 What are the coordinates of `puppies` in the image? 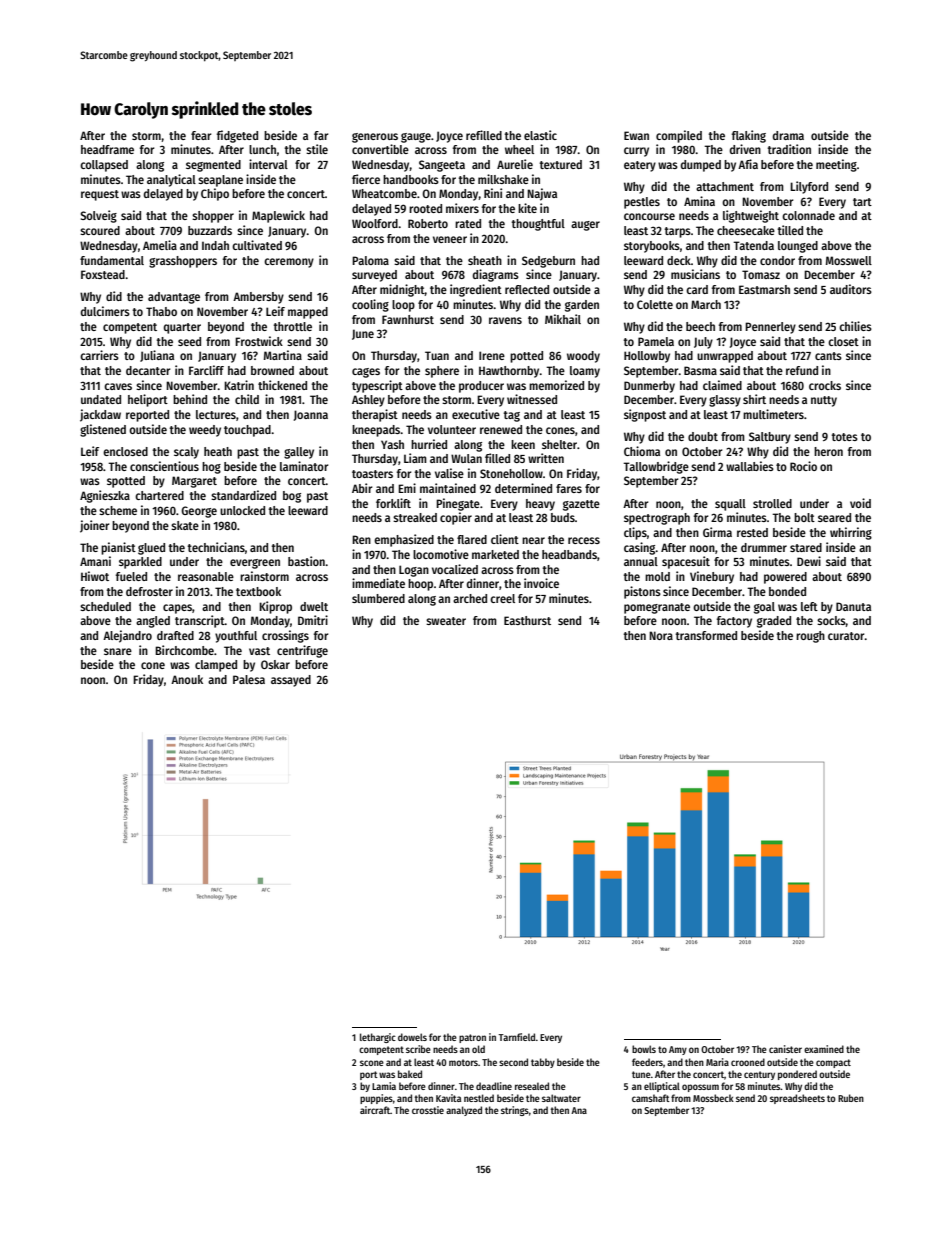 It's located at (376, 1099).
